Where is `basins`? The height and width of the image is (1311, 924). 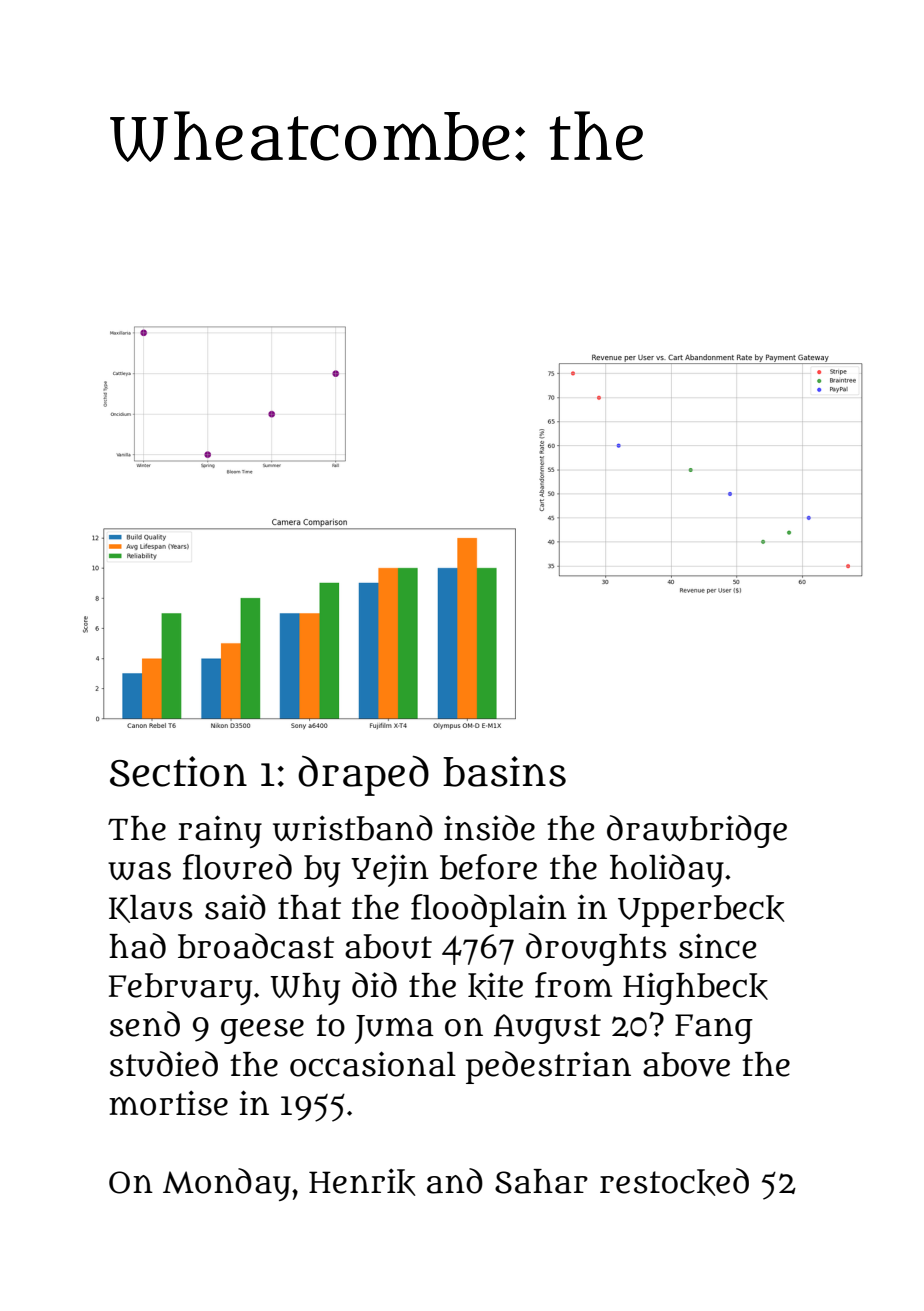 basins is located at coordinates (504, 771).
